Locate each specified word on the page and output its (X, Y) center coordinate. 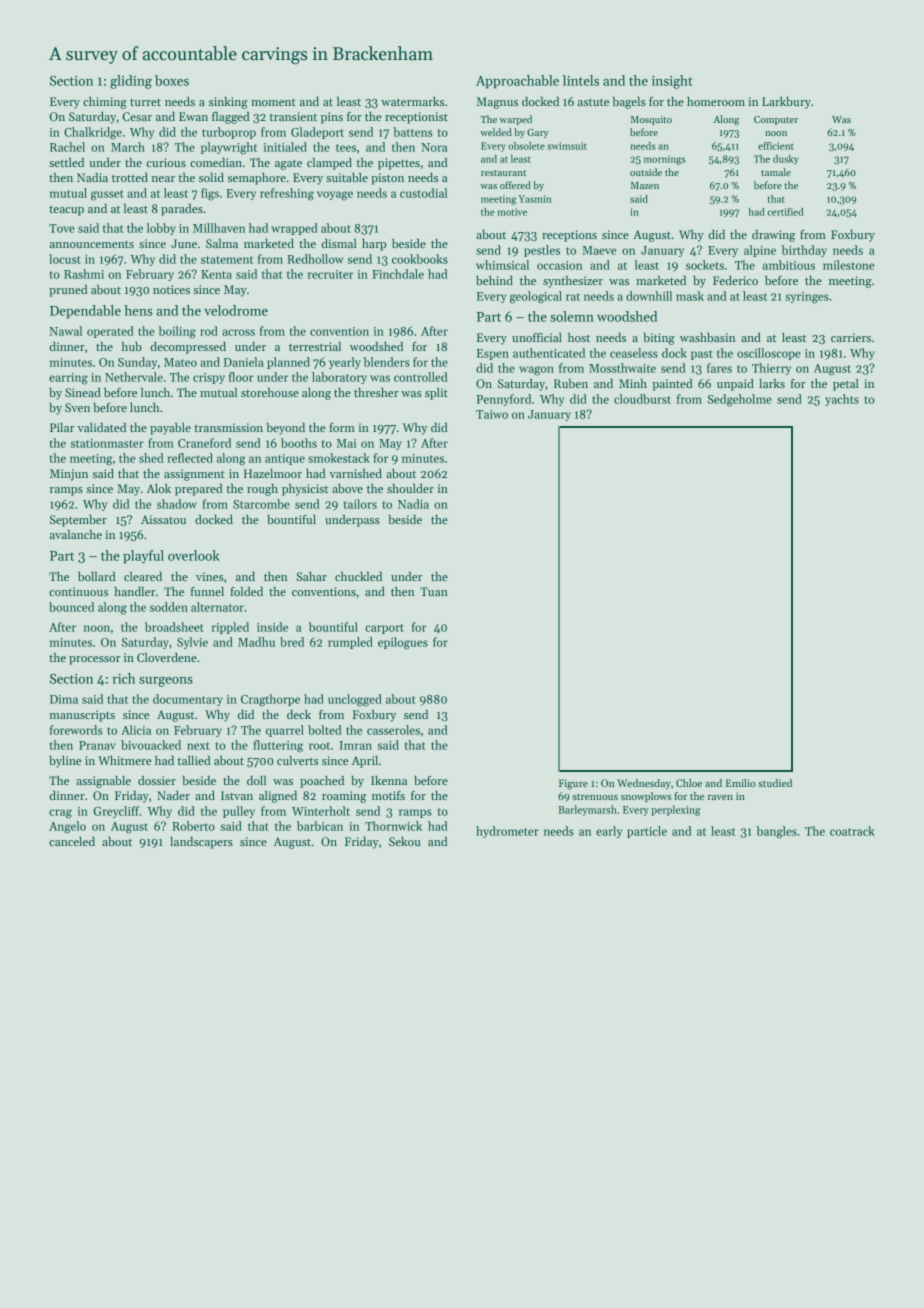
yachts (842, 400)
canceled (72, 841)
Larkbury (786, 103)
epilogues (403, 643)
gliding (131, 82)
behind (494, 280)
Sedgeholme (740, 400)
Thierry (771, 369)
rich (123, 678)
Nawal (65, 331)
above (347, 488)
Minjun (69, 475)
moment (273, 102)
